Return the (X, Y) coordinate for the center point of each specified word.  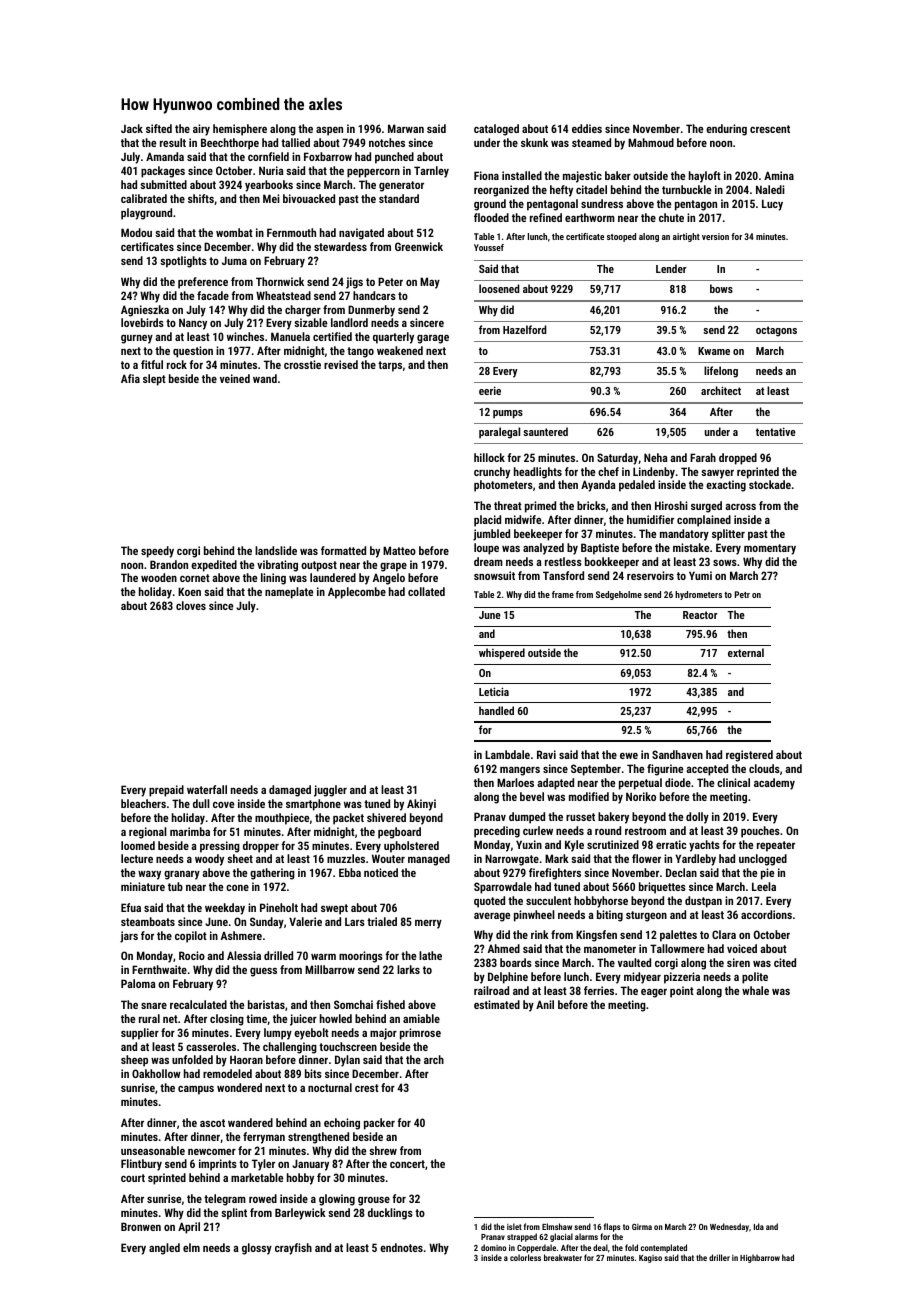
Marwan (406, 128)
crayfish (293, 1249)
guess (263, 972)
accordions (766, 914)
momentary (770, 549)
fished (390, 1004)
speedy (157, 552)
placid (487, 521)
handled (496, 710)
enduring (726, 130)
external (746, 652)
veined (235, 378)
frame (563, 594)
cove (223, 805)
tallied (295, 142)
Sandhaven (677, 754)
